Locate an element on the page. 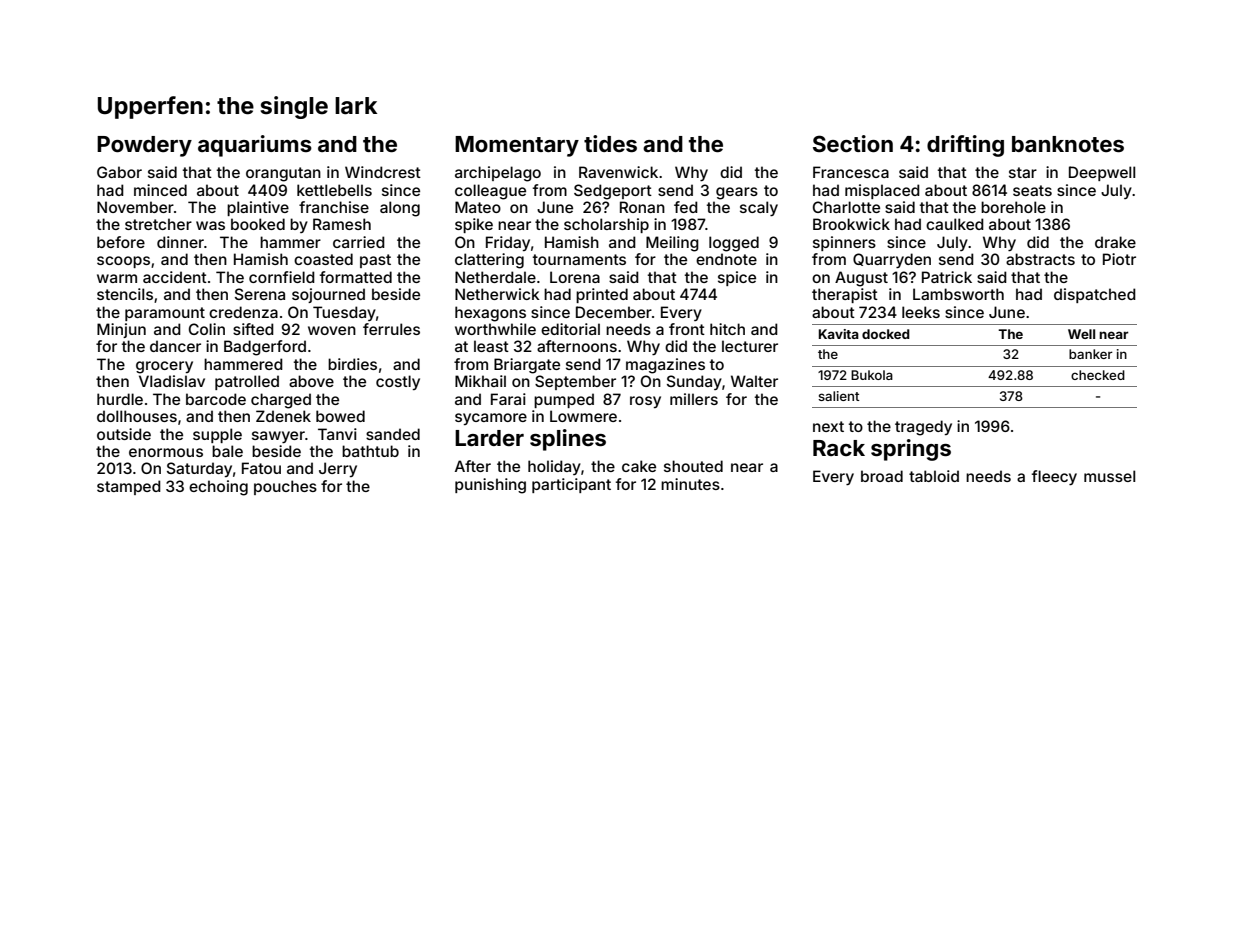  Section is located at coordinates (853, 143).
